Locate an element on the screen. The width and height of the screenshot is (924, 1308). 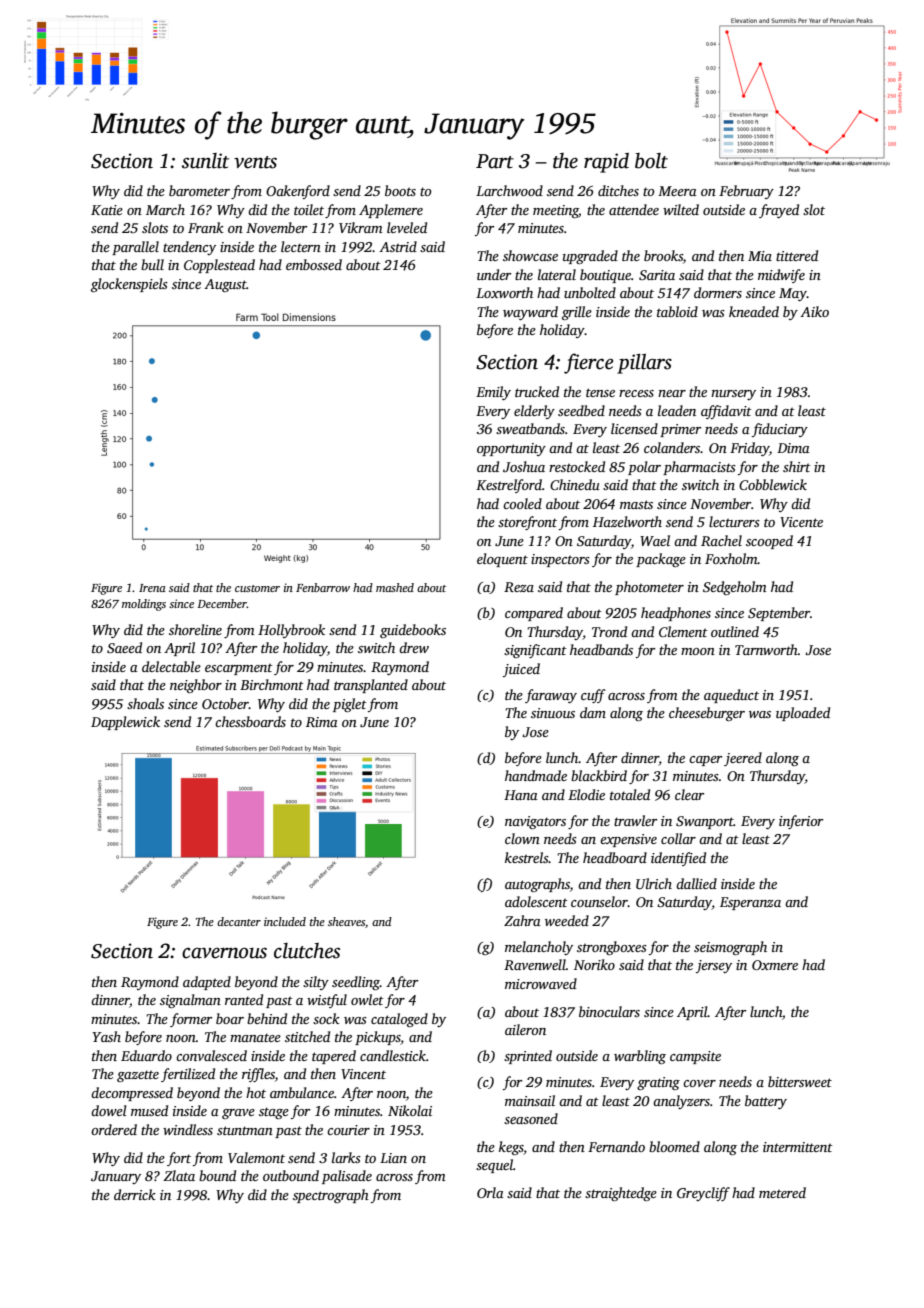
Aiko is located at coordinates (814, 311).
